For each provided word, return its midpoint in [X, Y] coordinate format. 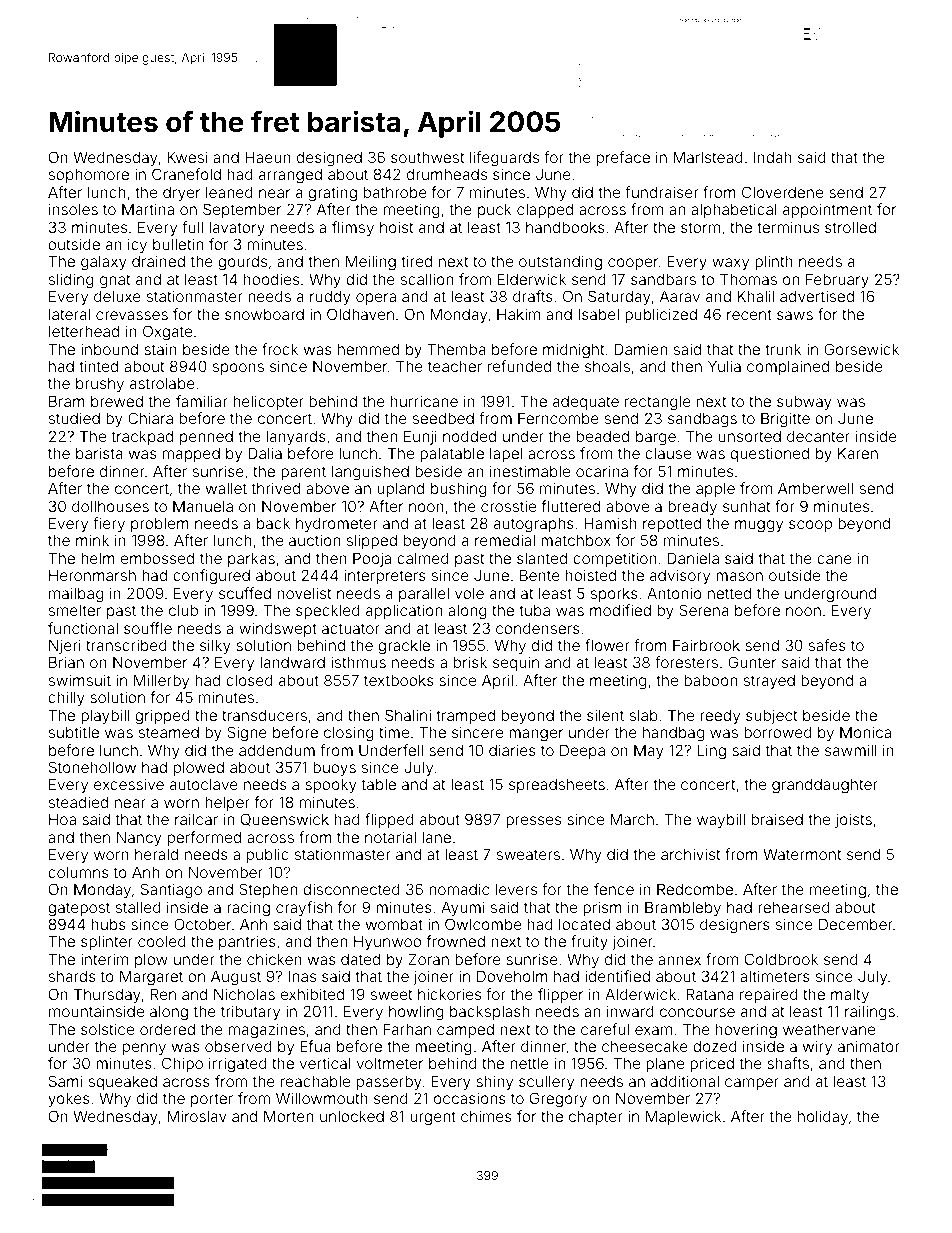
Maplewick [684, 1117]
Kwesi [187, 157]
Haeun [268, 157]
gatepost [79, 909]
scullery [546, 1082]
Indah [773, 157]
